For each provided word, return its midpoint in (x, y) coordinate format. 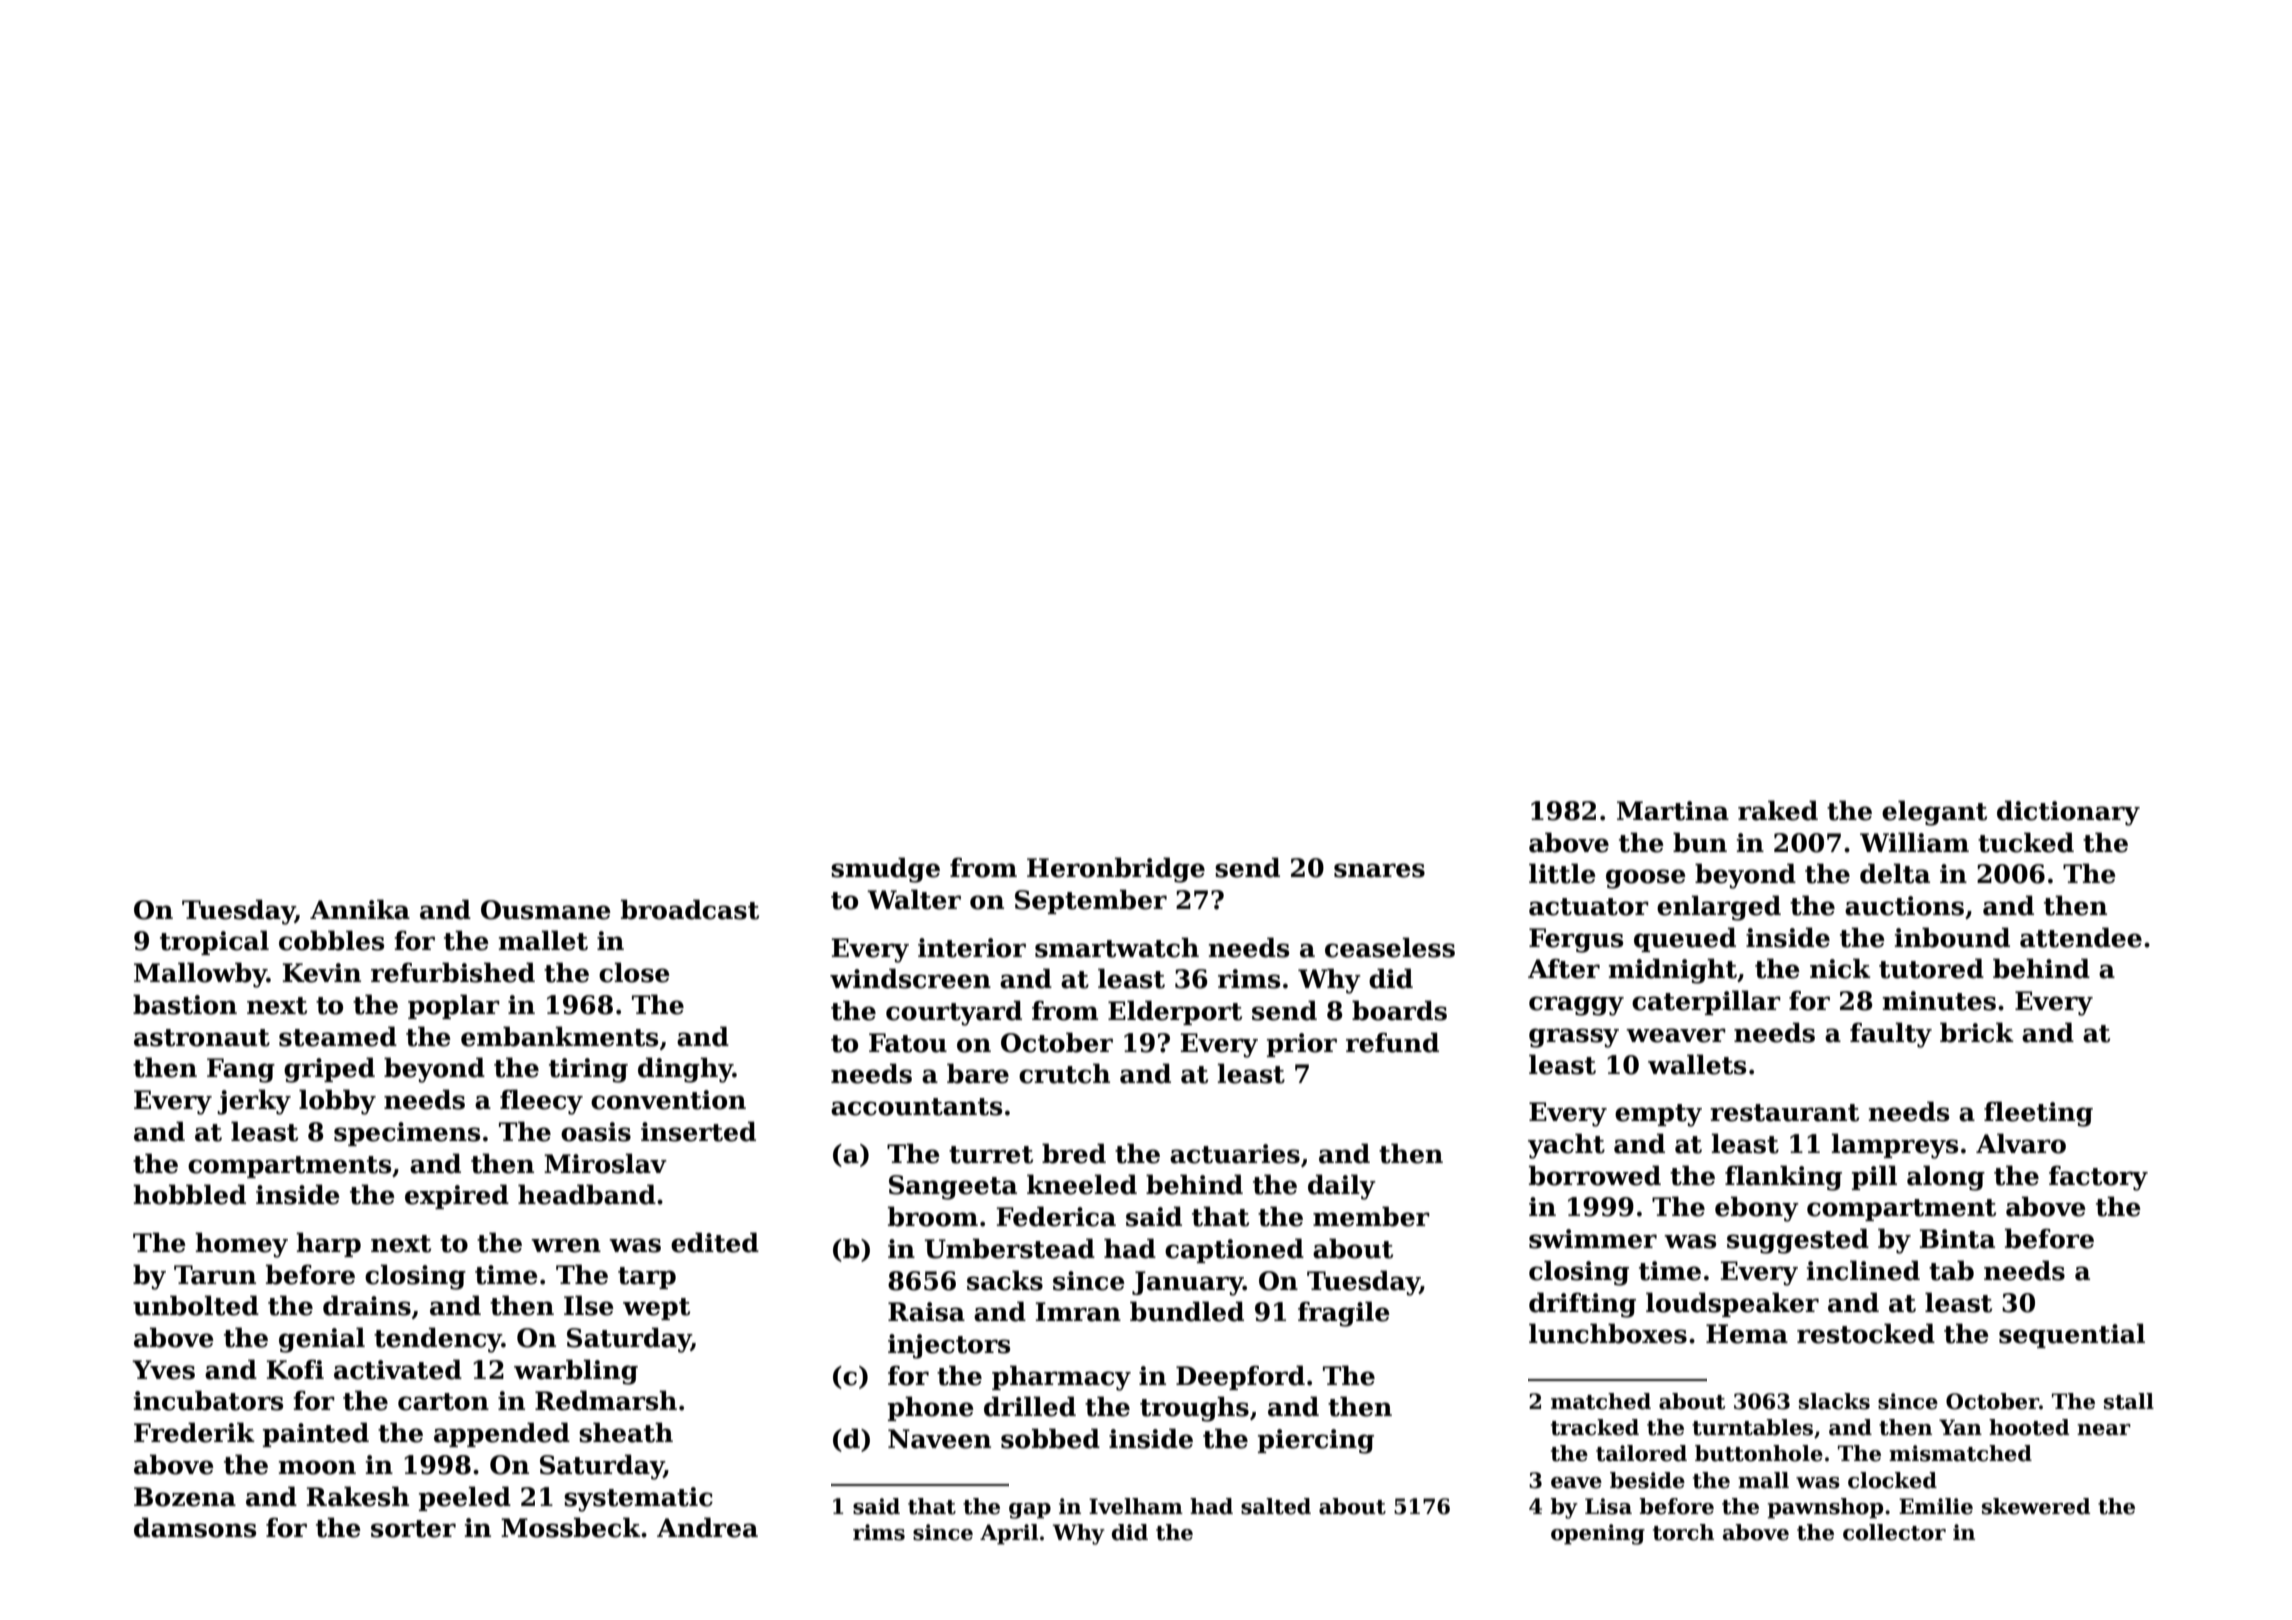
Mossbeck (571, 1527)
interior (972, 948)
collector (1894, 1532)
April (1009, 1534)
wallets (1697, 1064)
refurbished (453, 972)
